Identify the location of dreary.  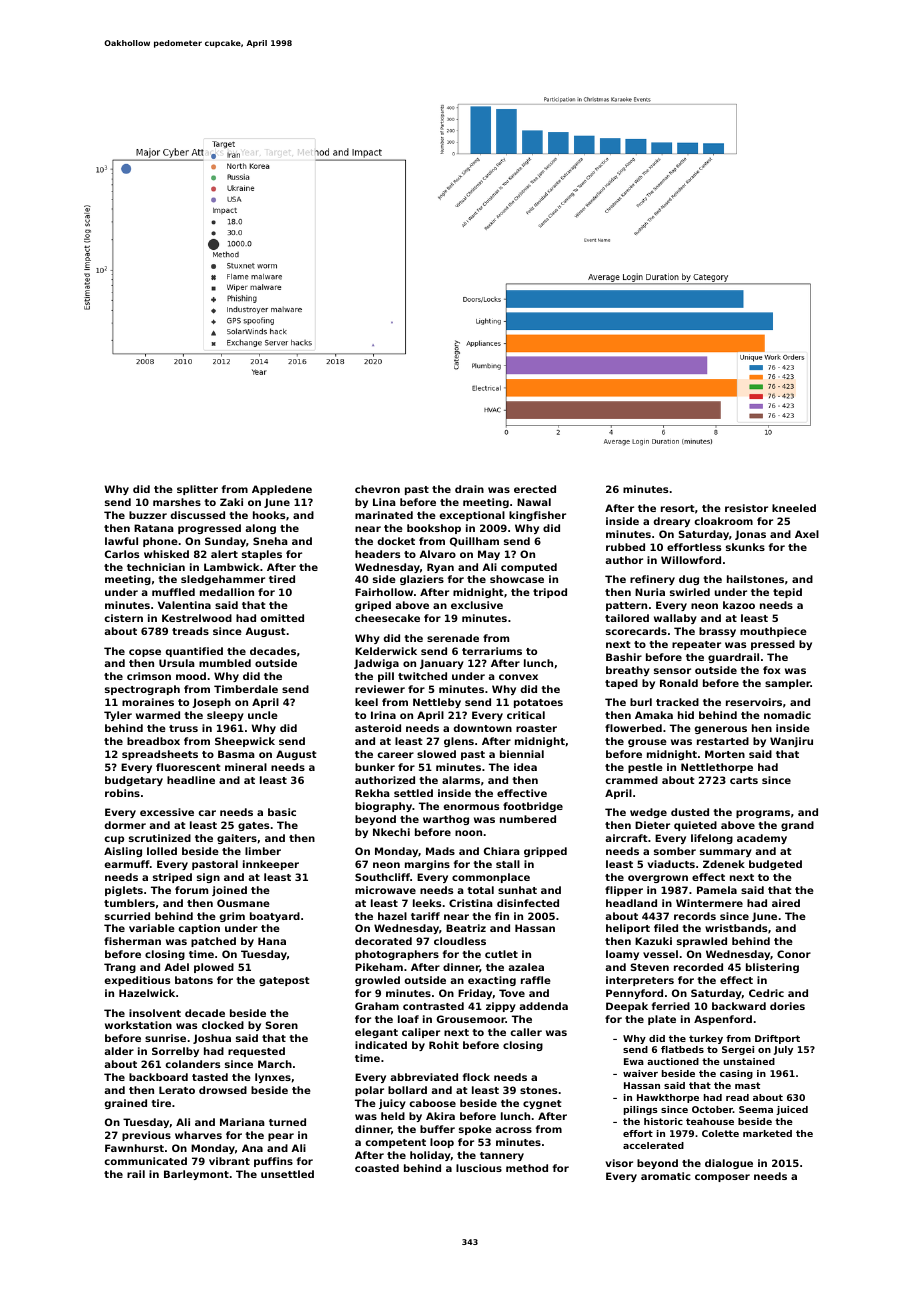
(671, 522).
